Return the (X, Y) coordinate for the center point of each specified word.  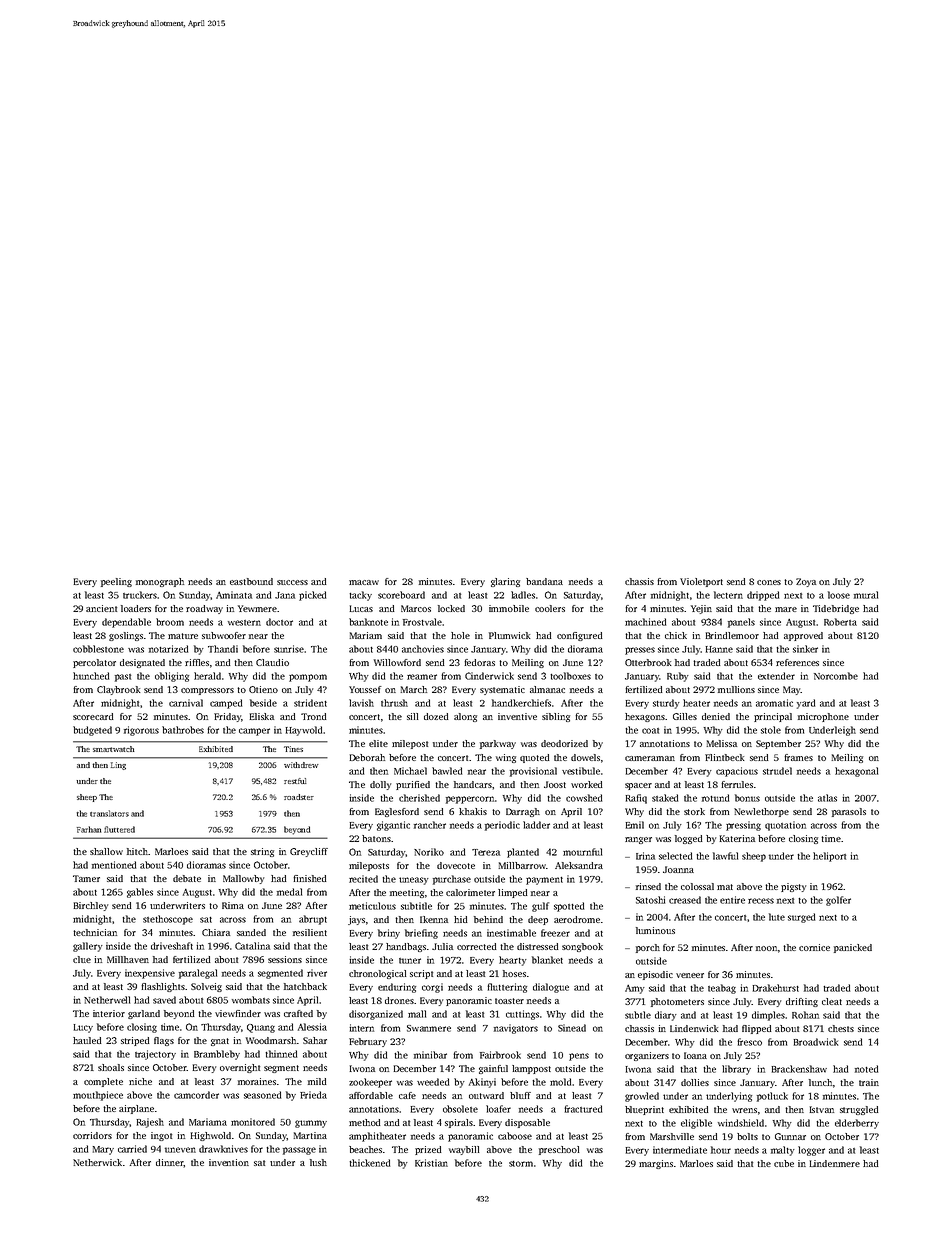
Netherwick (97, 1162)
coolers (550, 608)
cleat (832, 1001)
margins (656, 1164)
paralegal (198, 974)
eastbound (251, 581)
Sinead (572, 1028)
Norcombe (836, 676)
